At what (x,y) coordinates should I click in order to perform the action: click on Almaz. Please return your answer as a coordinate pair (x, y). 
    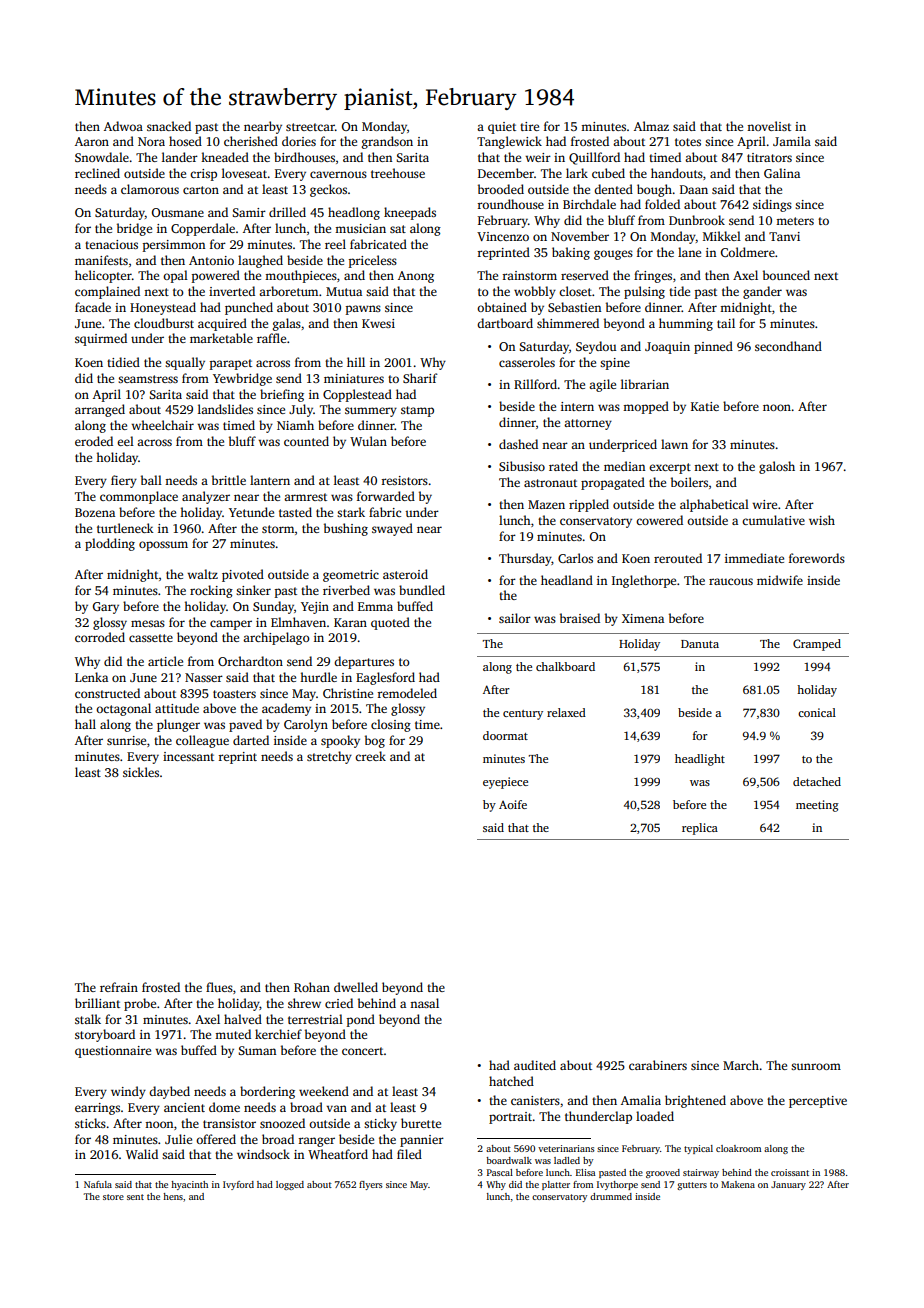
    Looking at the image, I should click on (651, 126).
